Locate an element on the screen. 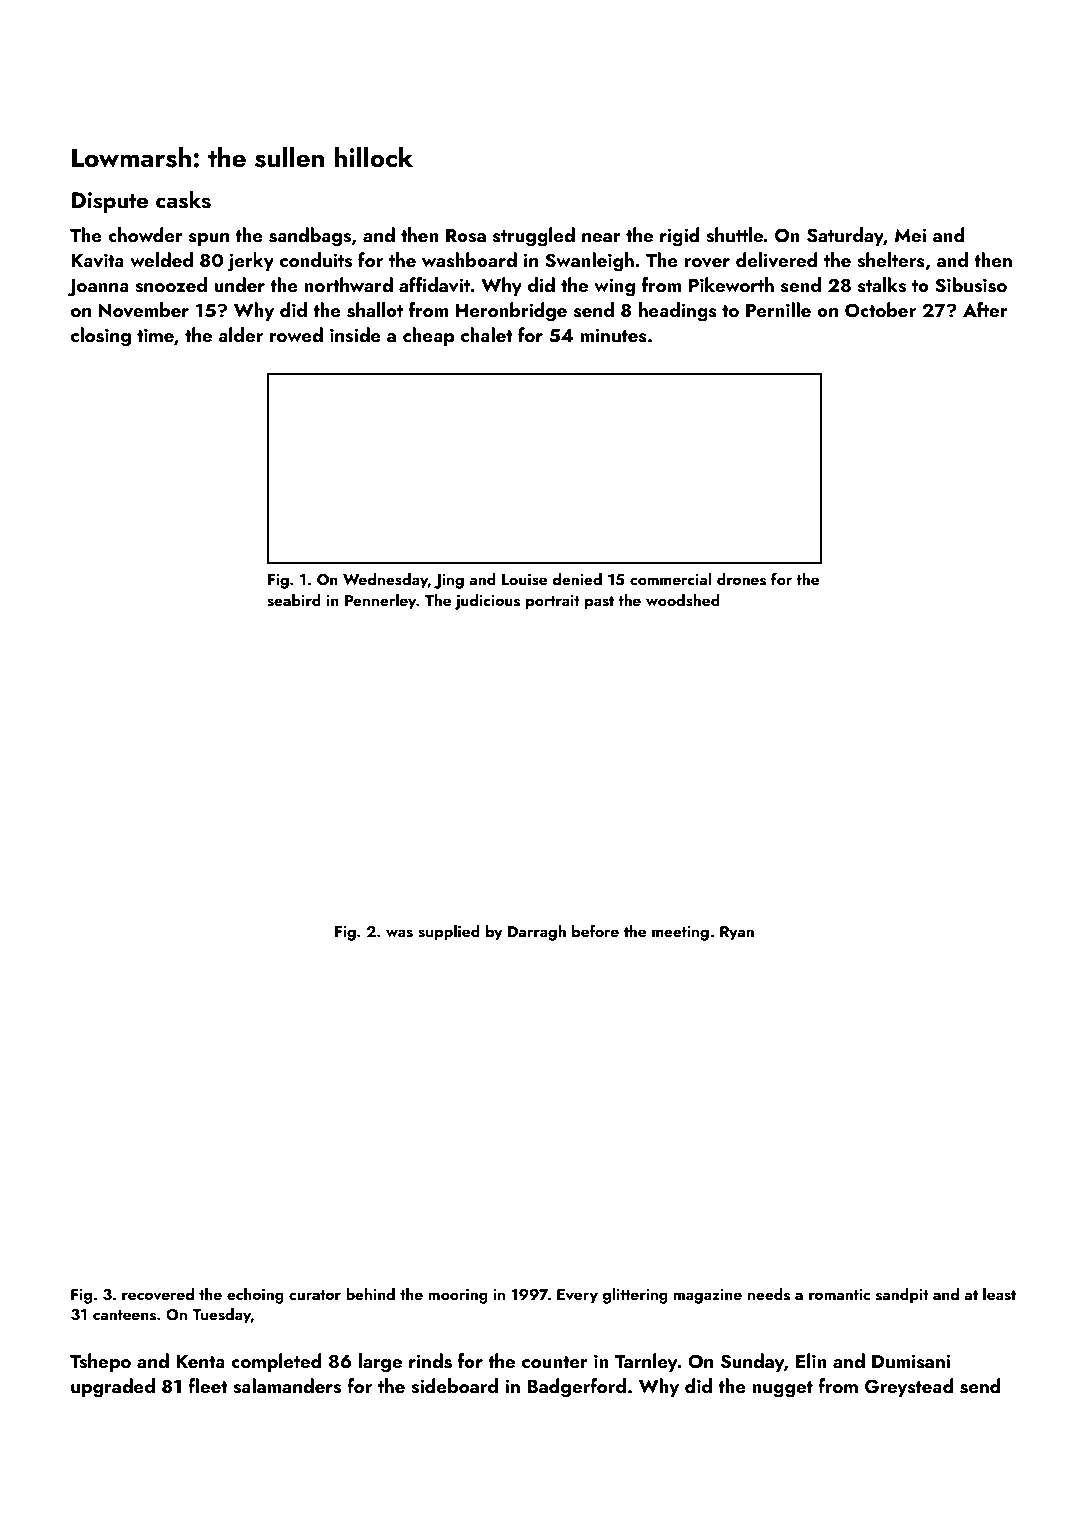 This screenshot has width=1089, height=1540. Wednesday is located at coordinates (385, 581).
